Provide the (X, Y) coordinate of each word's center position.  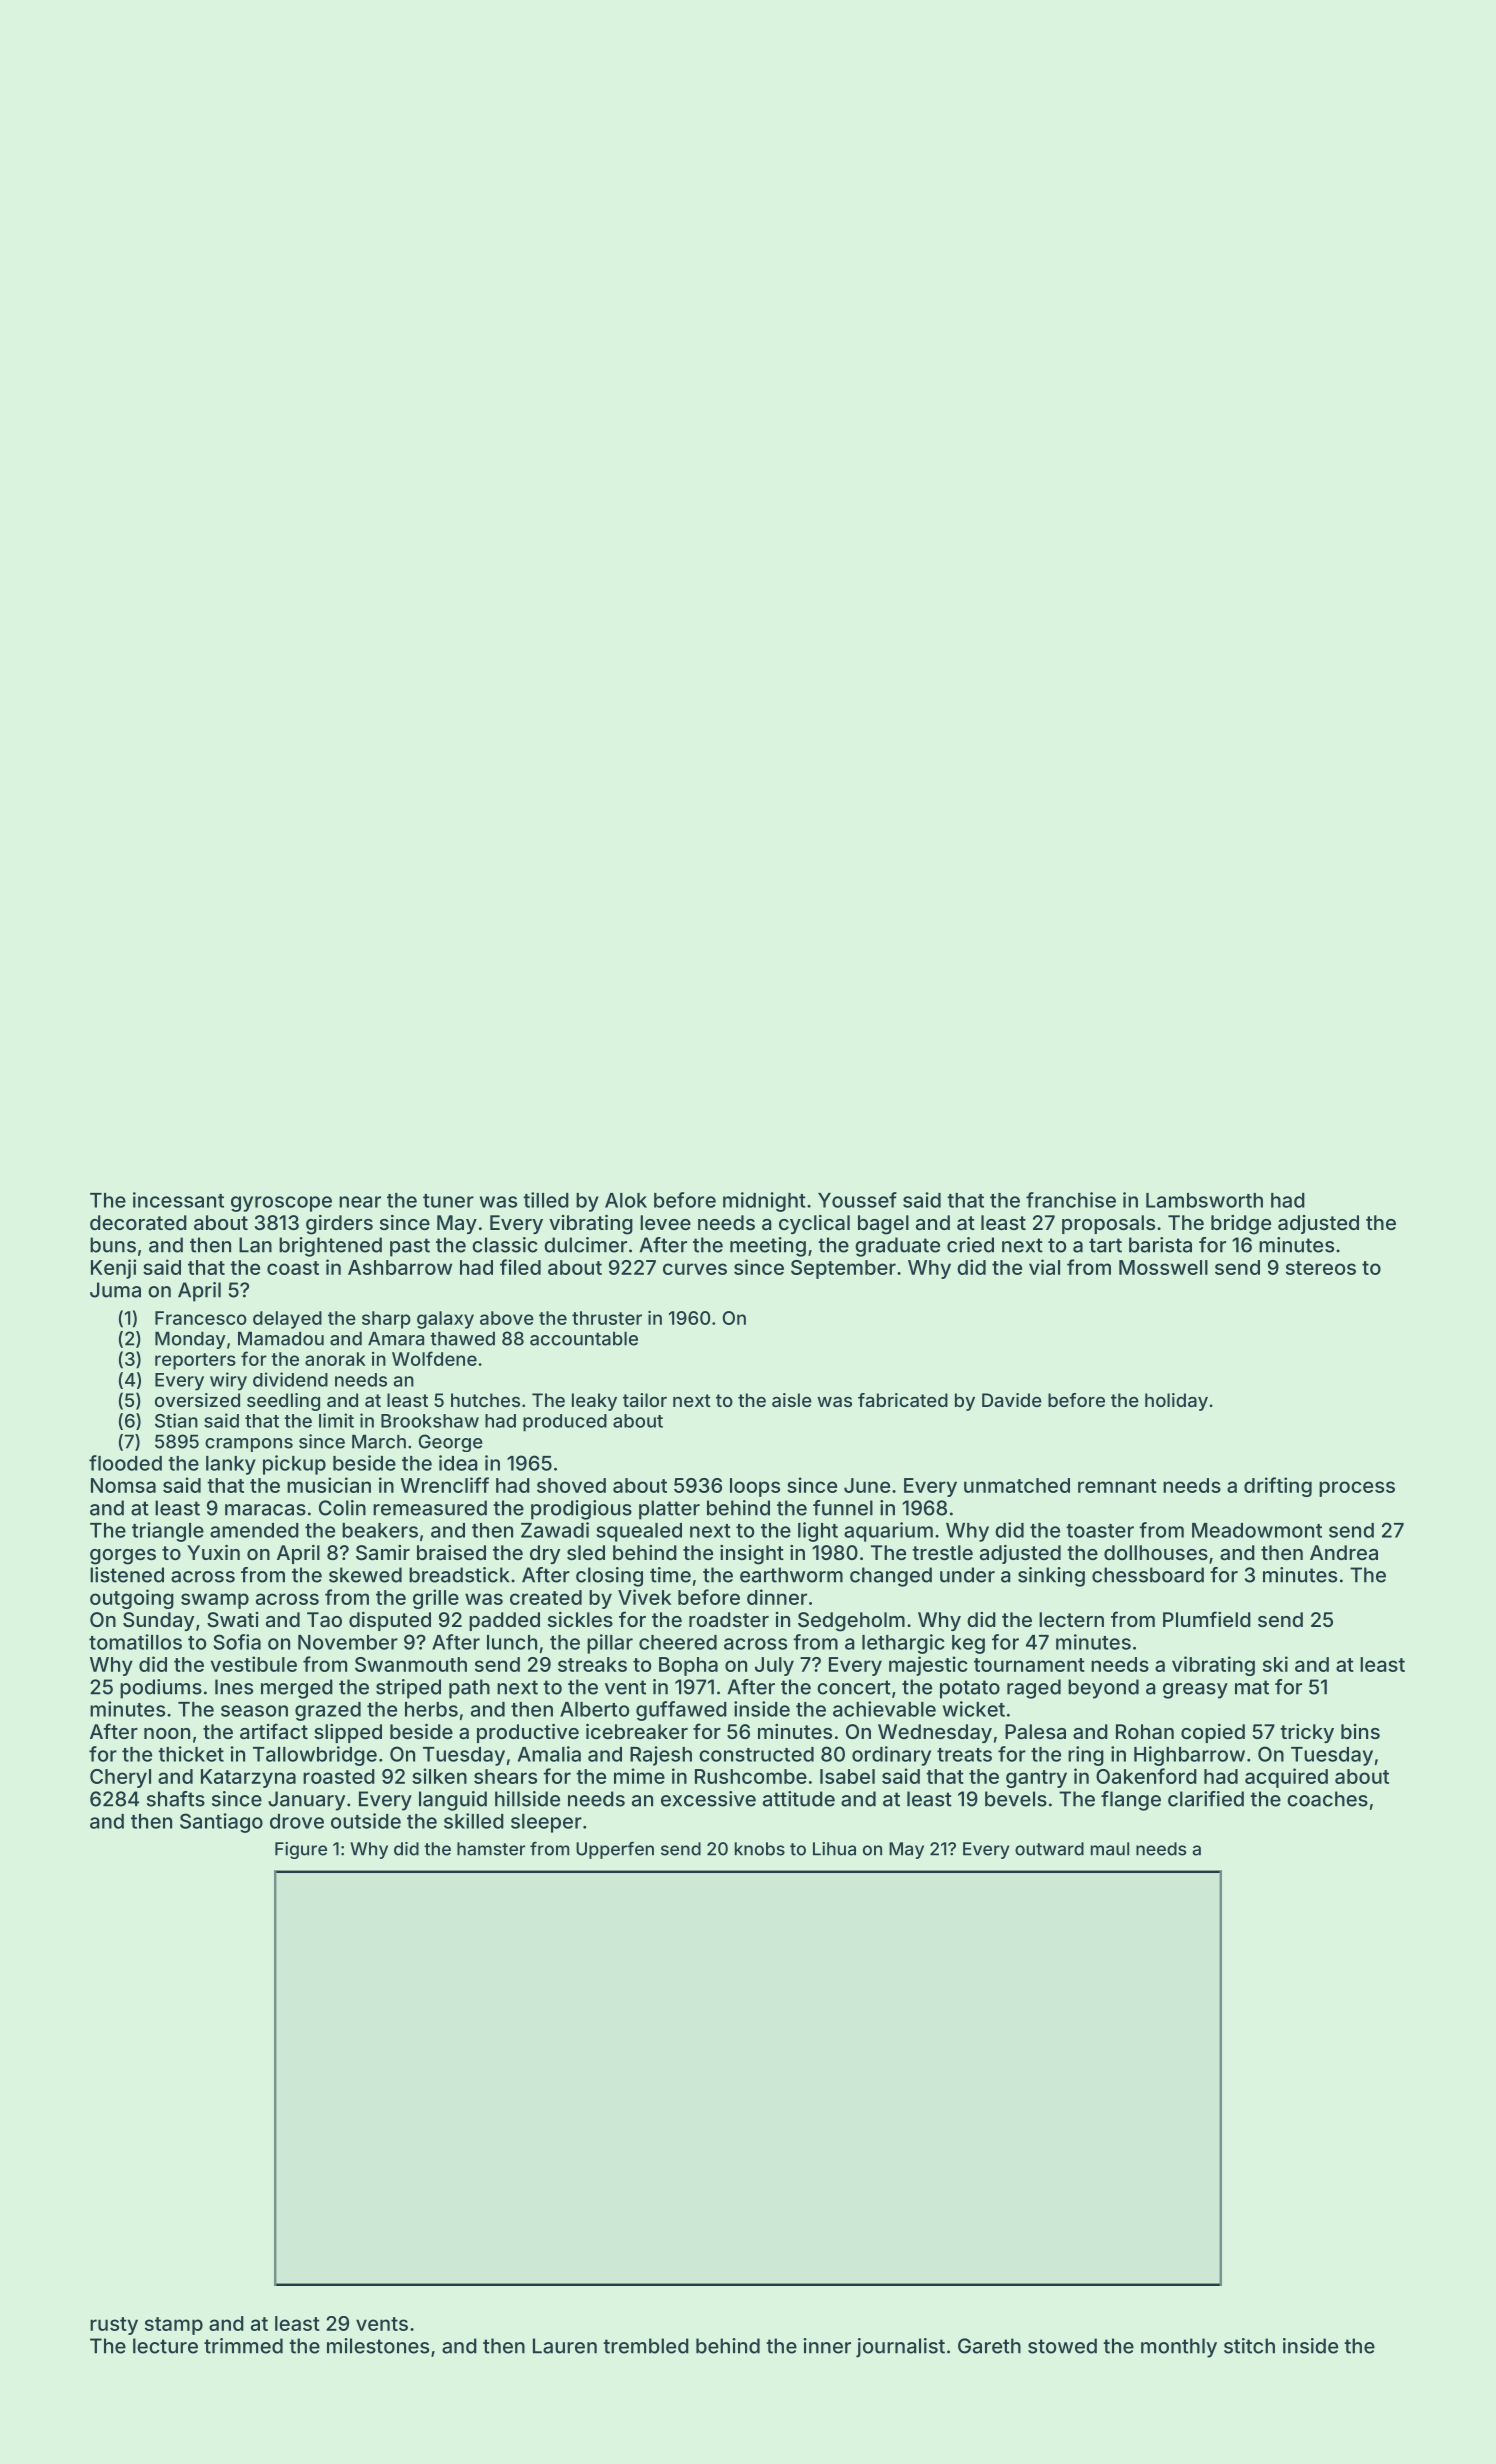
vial (1044, 1267)
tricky (1307, 1733)
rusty (114, 2326)
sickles (580, 1619)
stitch (1249, 2346)
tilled (546, 1200)
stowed (1062, 2346)
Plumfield (1207, 1619)
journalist (900, 2348)
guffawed (681, 1711)
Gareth (989, 2346)
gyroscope (281, 1204)
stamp (174, 2326)
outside (366, 1821)
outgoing (132, 1599)
